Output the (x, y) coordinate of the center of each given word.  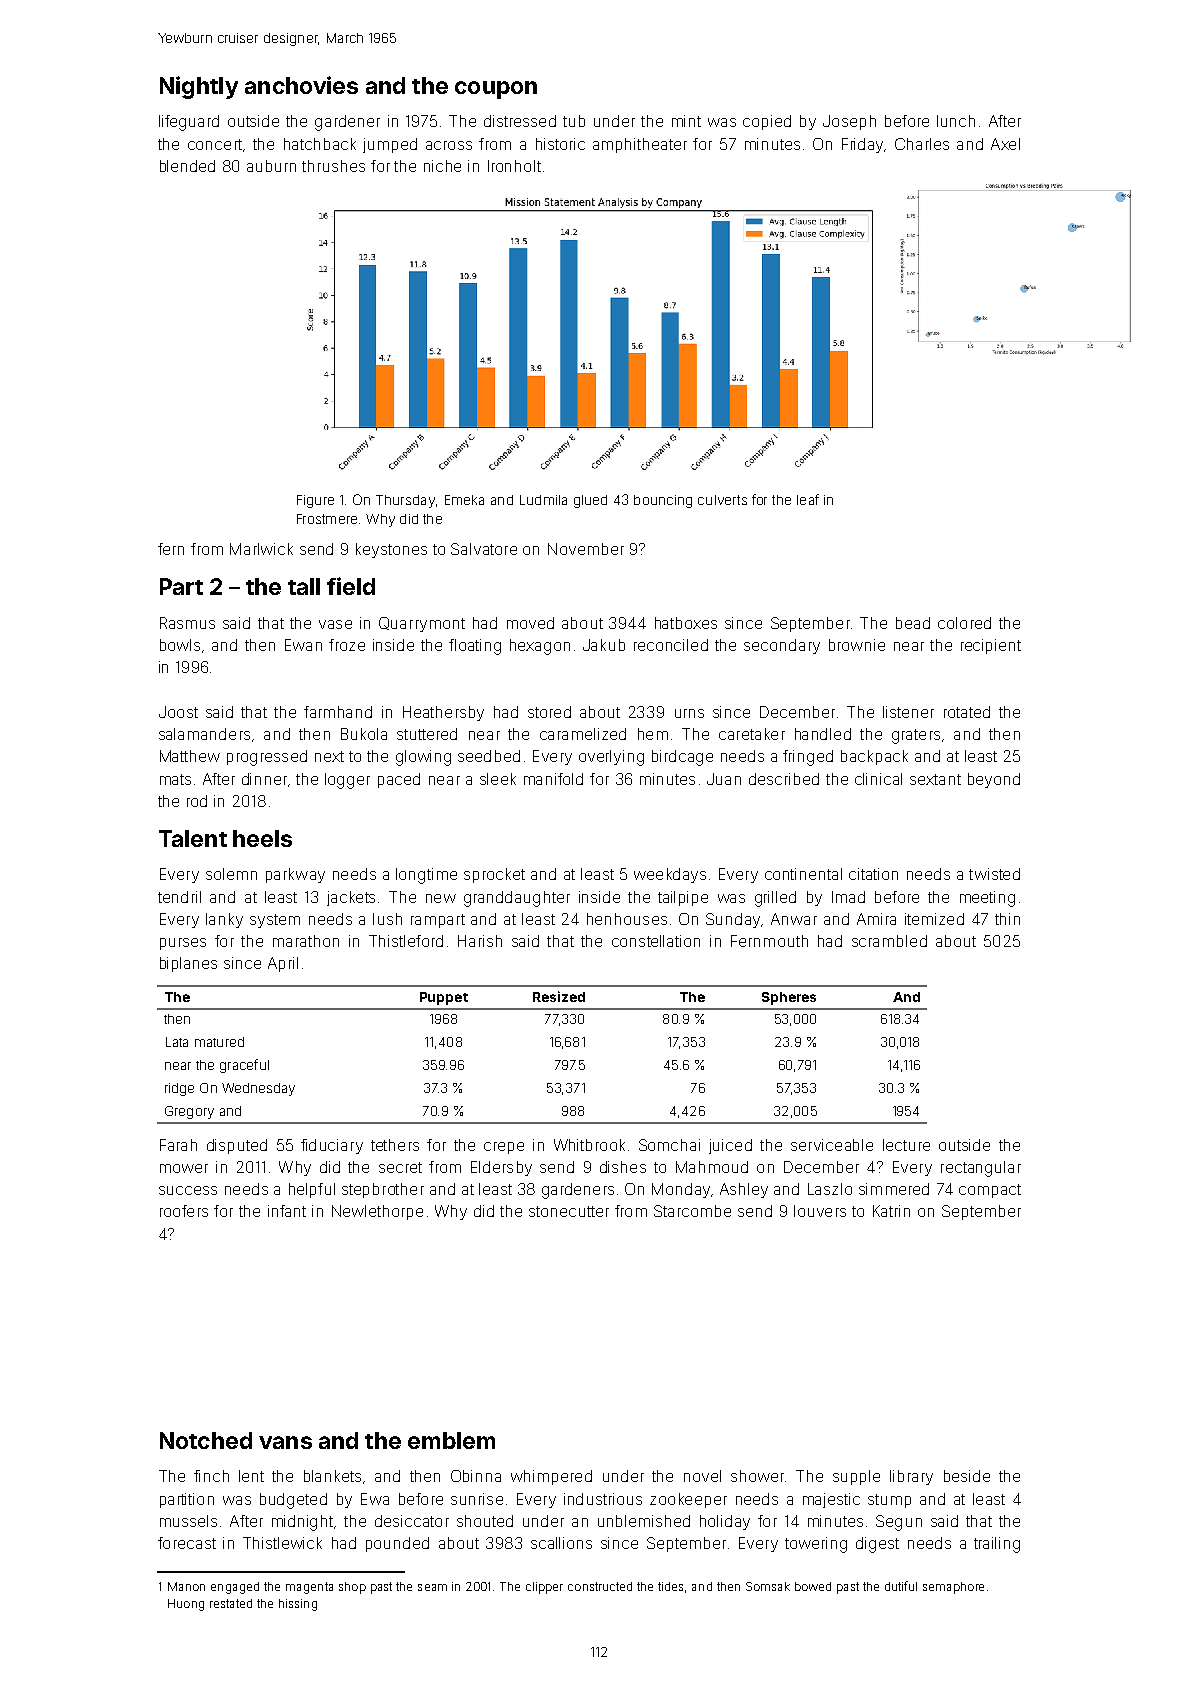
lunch (956, 121)
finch (211, 1476)
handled (823, 734)
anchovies (301, 85)
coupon (496, 90)
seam (432, 1587)
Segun (899, 1523)
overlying (611, 758)
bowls (180, 645)
